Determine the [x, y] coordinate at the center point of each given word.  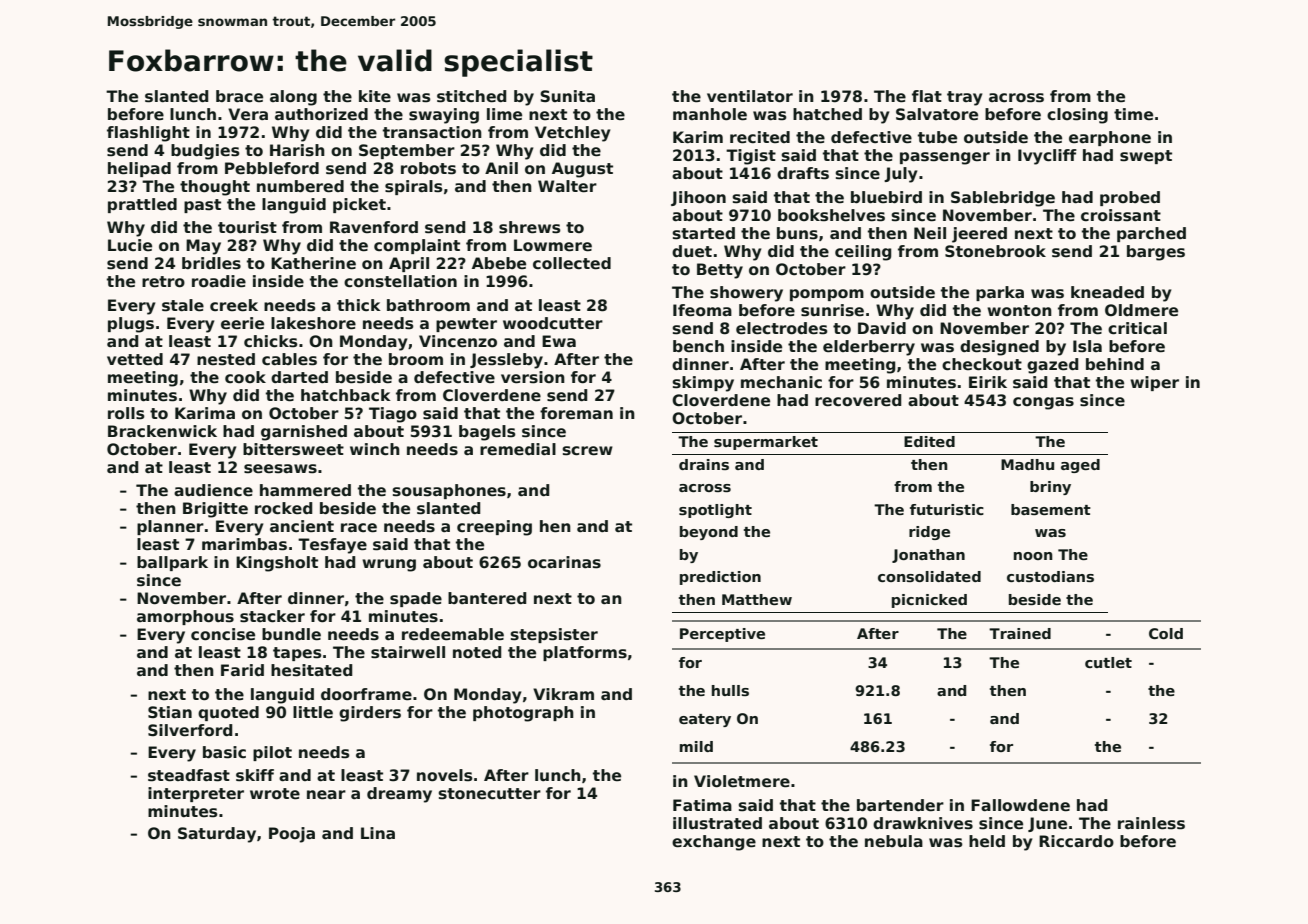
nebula [894, 841]
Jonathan [928, 556]
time [1133, 114]
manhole [710, 114]
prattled [142, 205]
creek [234, 305]
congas [1043, 403]
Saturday [217, 835]
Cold [1166, 633]
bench [698, 346]
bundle [291, 634]
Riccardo [1076, 841]
